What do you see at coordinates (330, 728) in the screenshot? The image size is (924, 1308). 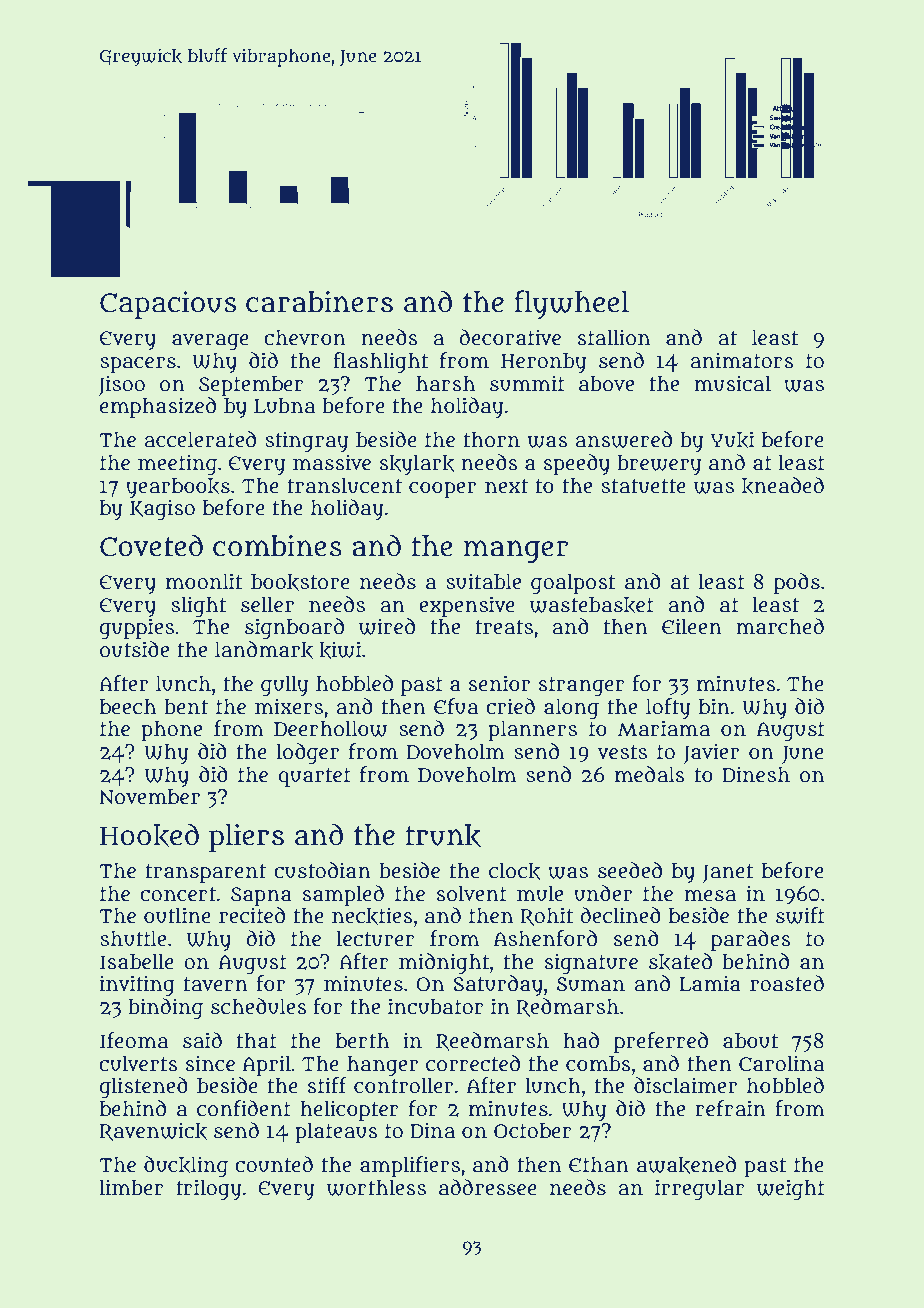 I see `Deerhollow` at bounding box center [330, 728].
